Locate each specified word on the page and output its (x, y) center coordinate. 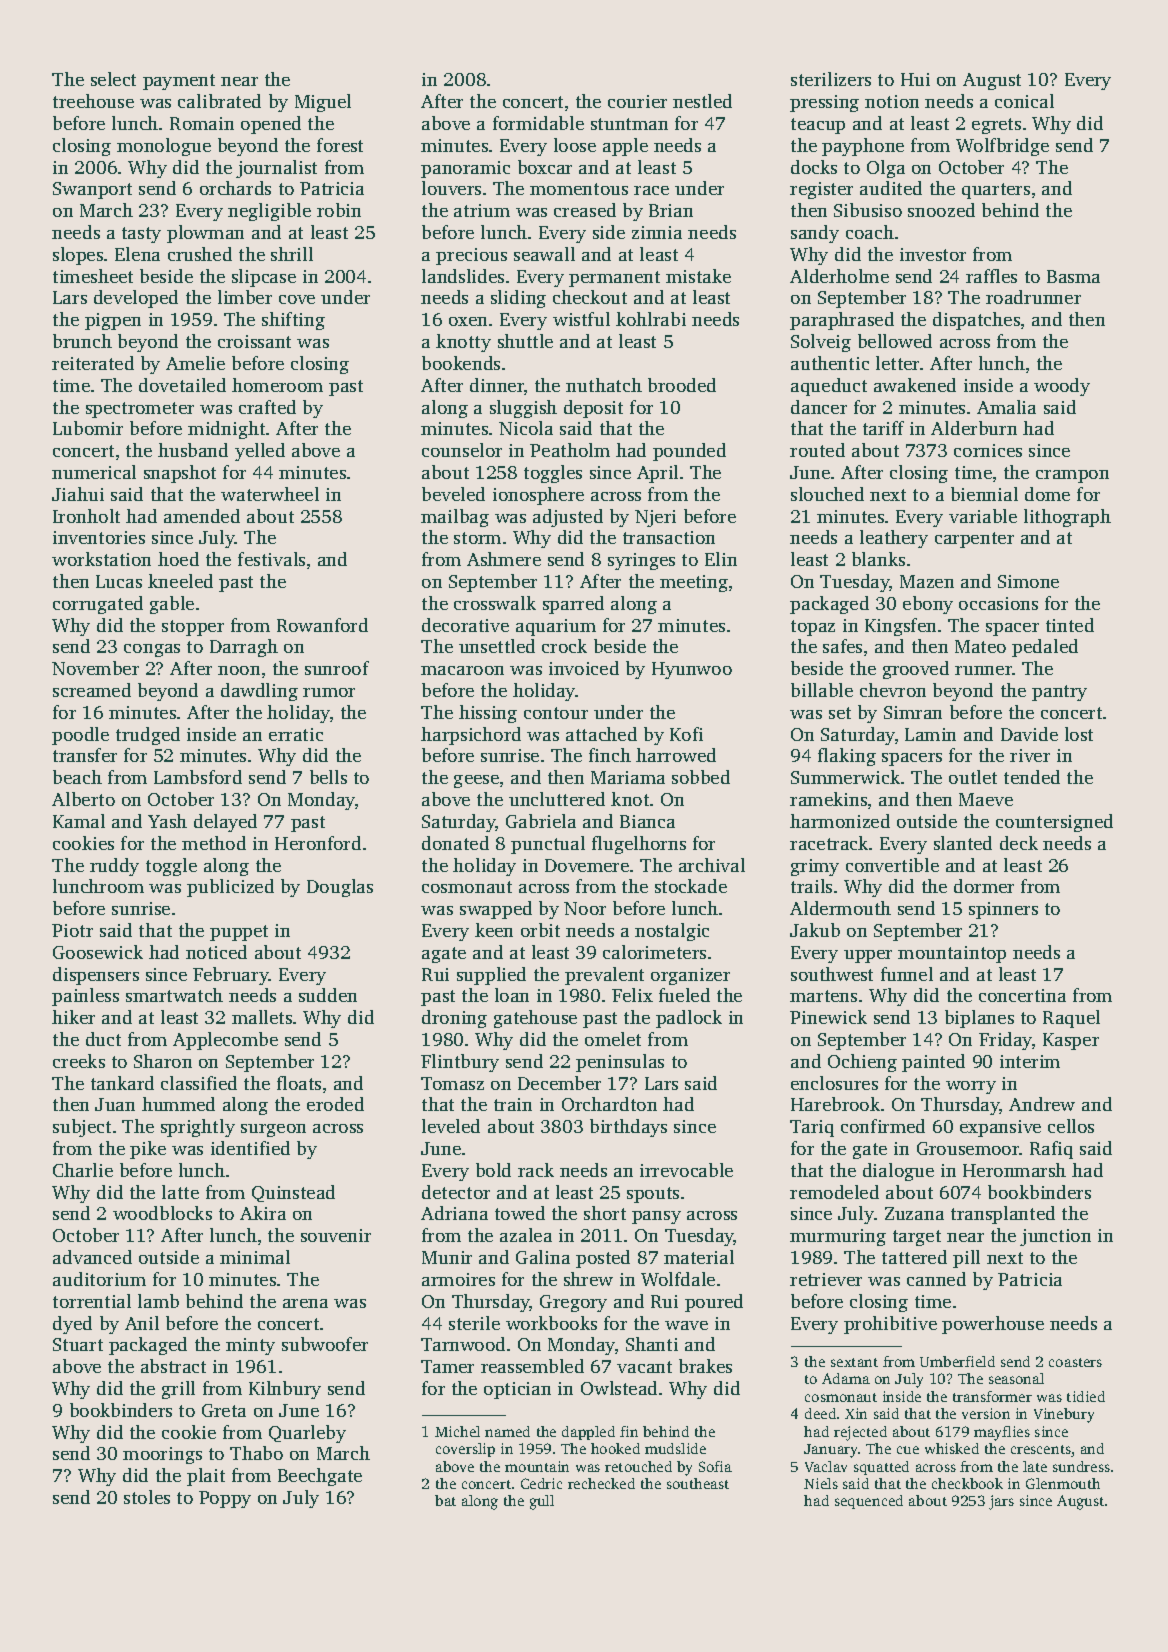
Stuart (78, 1344)
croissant (254, 341)
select (113, 79)
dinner (497, 385)
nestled (702, 101)
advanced (92, 1257)
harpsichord (471, 736)
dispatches (976, 321)
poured (714, 1303)
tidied (1086, 1396)
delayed (225, 823)
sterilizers (831, 79)
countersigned (1054, 823)
